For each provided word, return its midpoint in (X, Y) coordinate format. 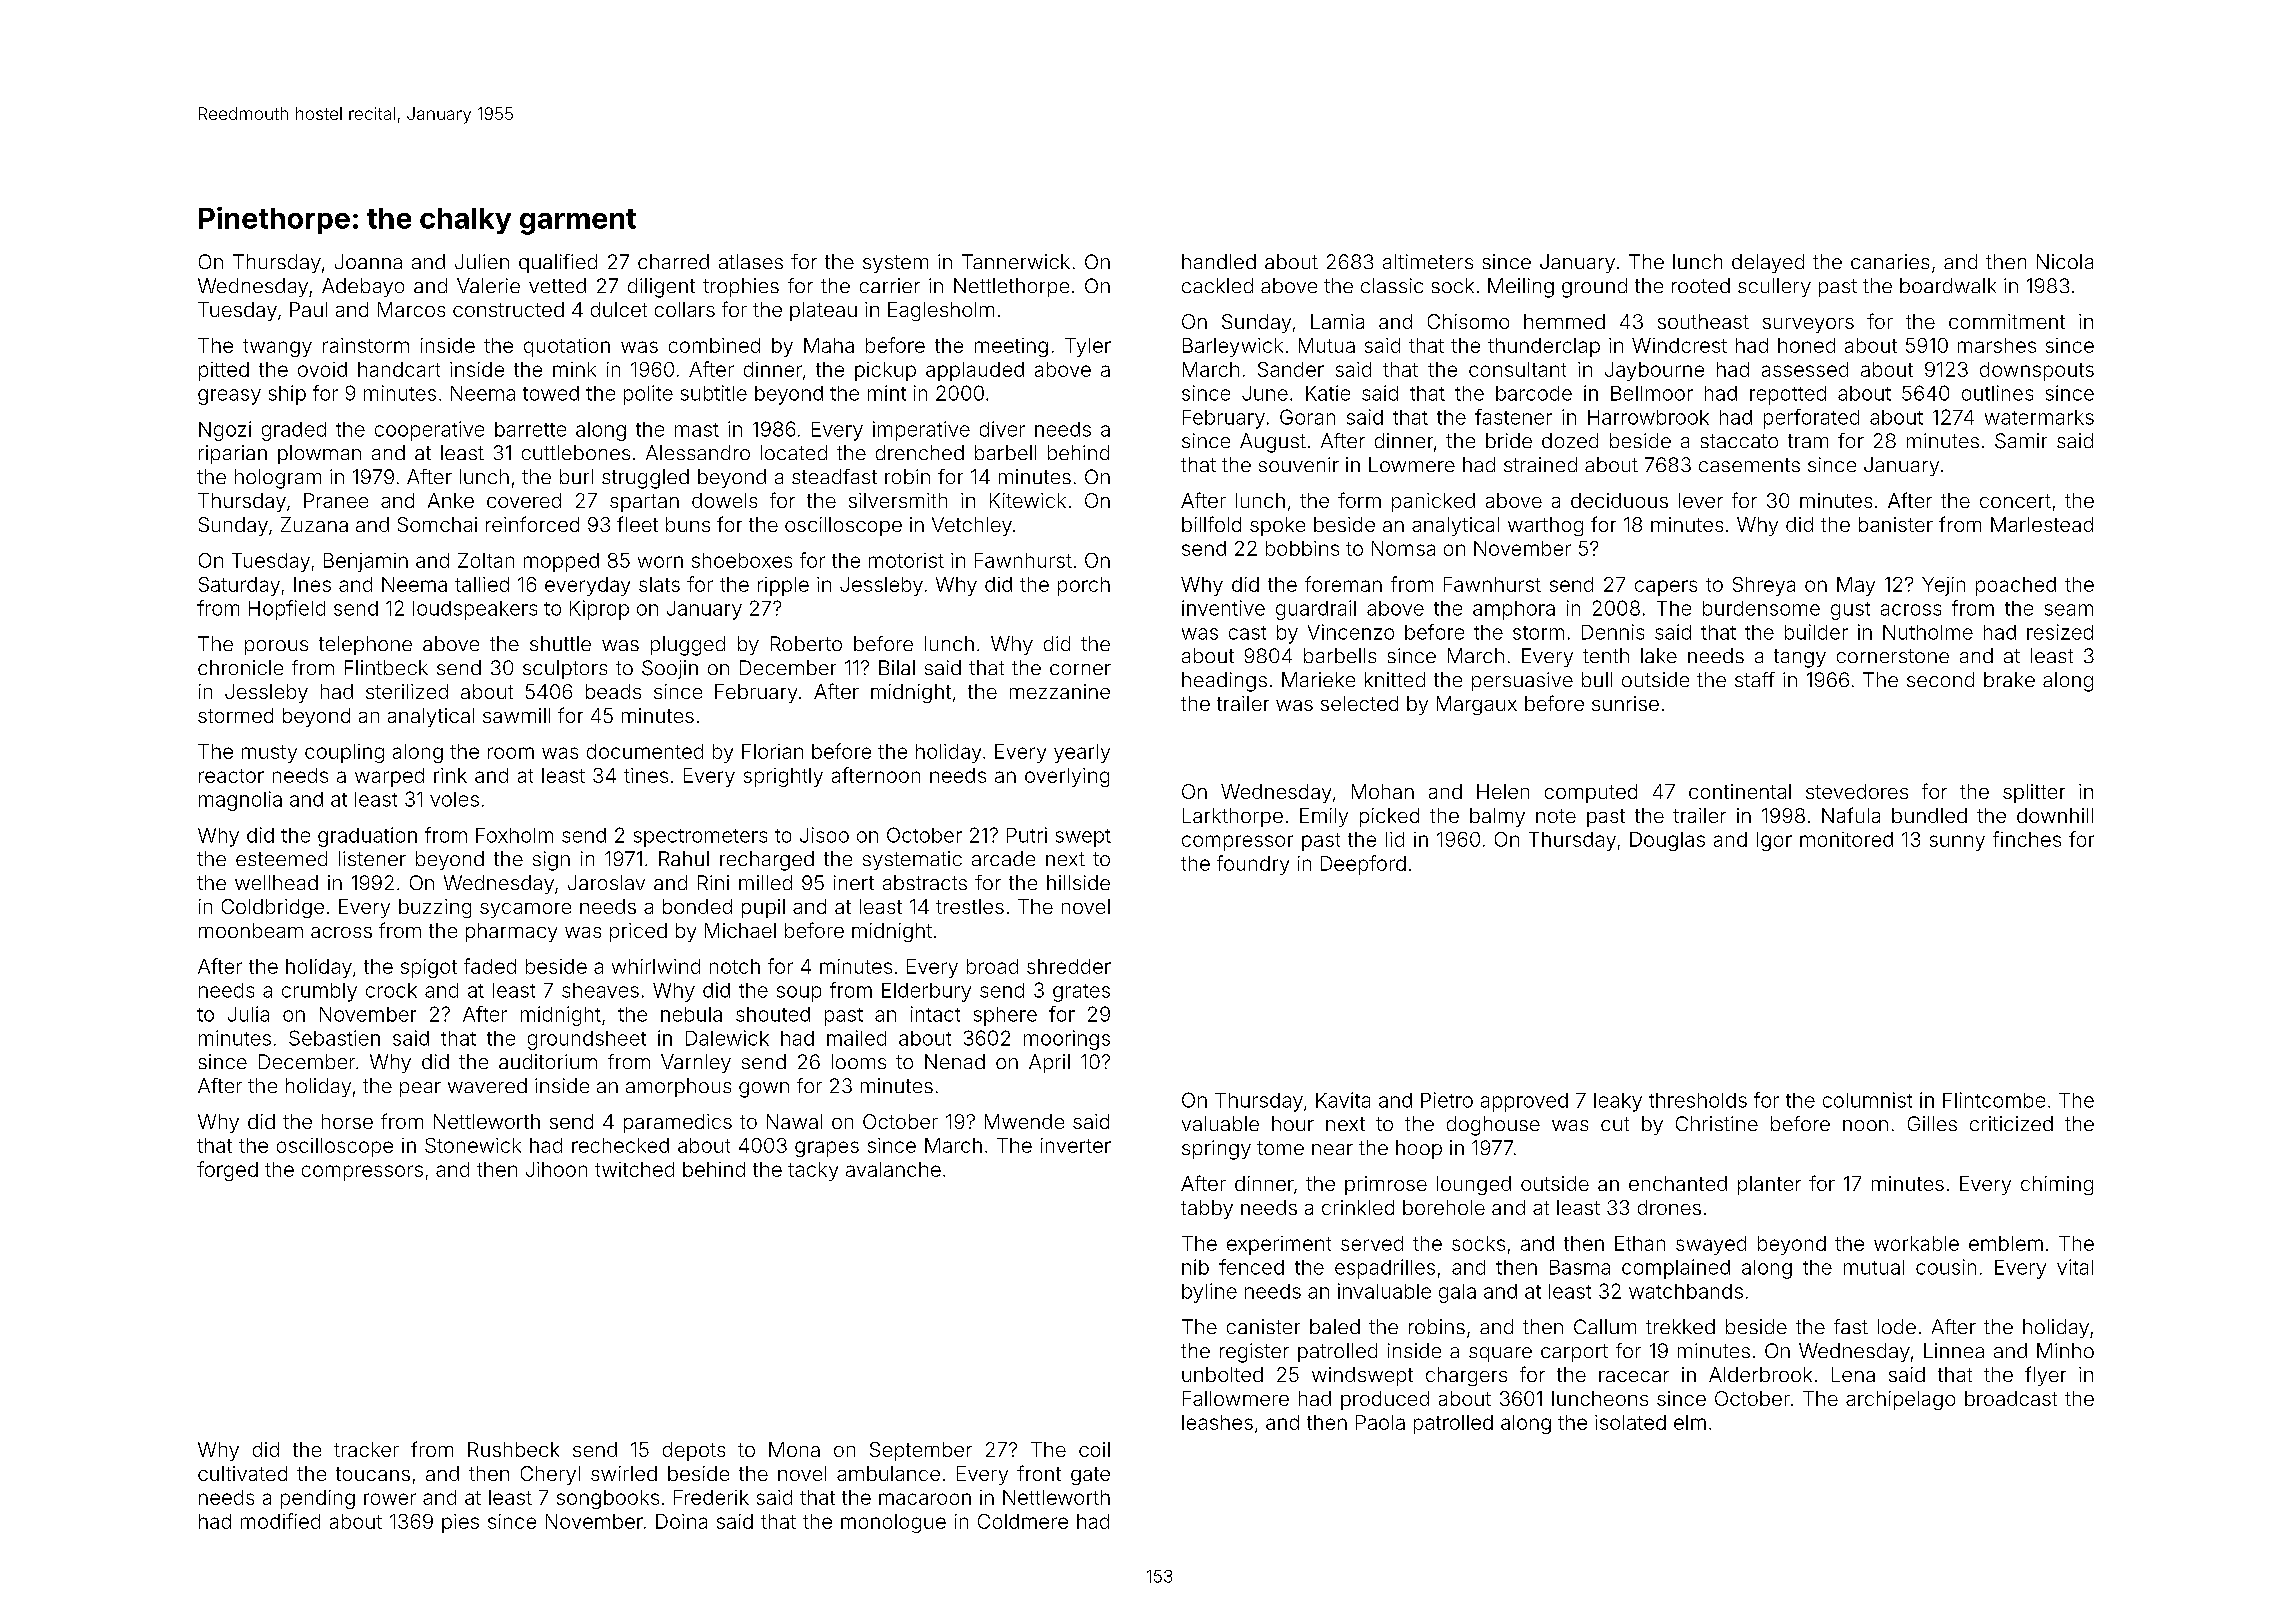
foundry (1253, 865)
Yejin (1943, 586)
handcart (399, 369)
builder (1816, 632)
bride (1509, 440)
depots (694, 1451)
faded (490, 966)
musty (269, 754)
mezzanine (1060, 691)
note (1556, 816)
